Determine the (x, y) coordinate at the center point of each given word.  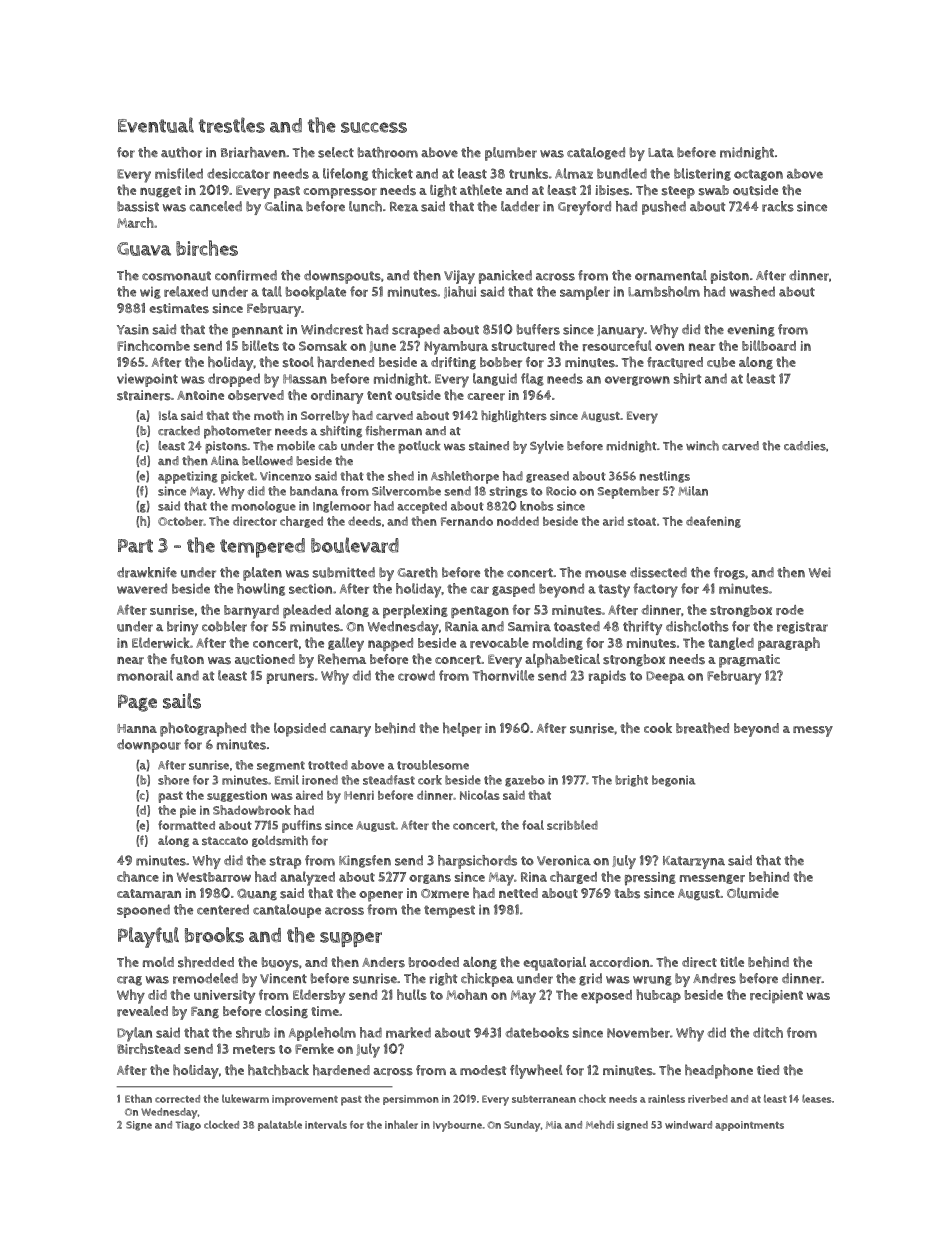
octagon (758, 175)
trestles (232, 125)
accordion (619, 962)
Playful (148, 937)
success (374, 127)
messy (813, 731)
